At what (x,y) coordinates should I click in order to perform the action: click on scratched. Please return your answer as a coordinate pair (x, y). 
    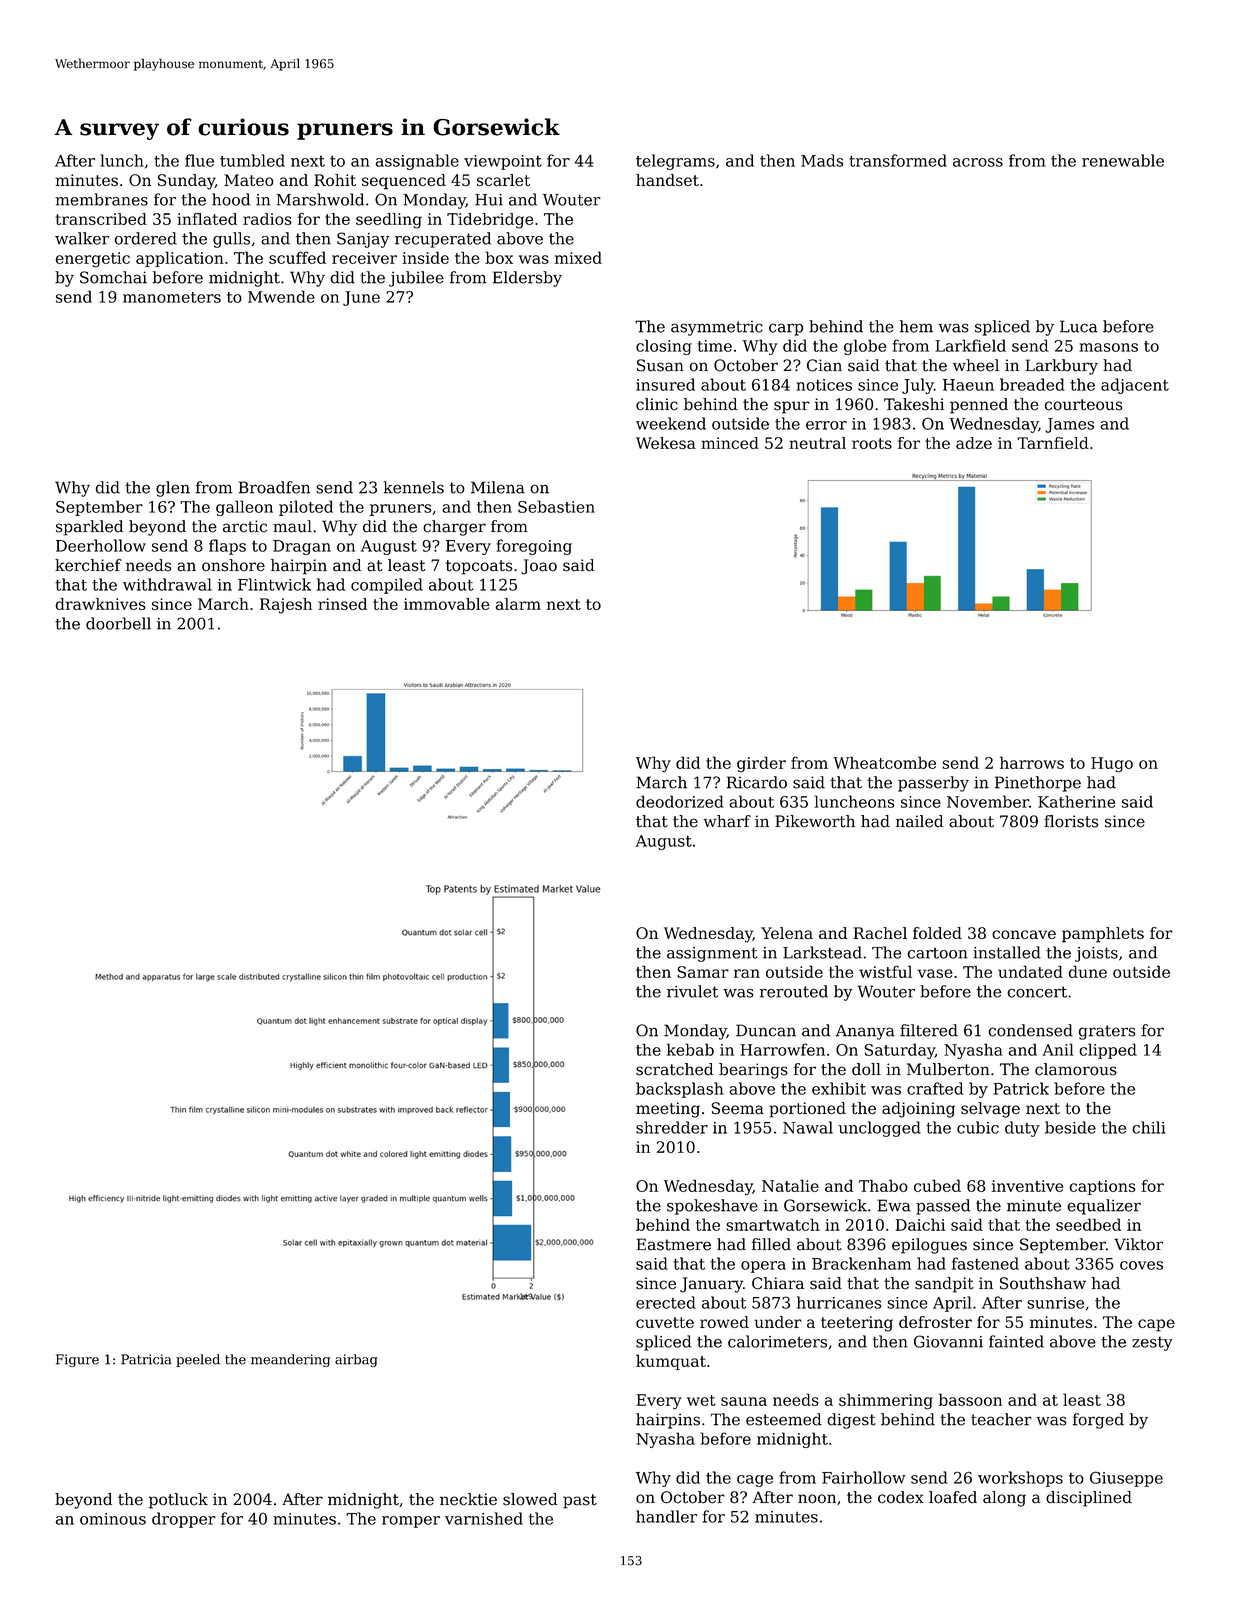
    Looking at the image, I should click on (675, 1069).
